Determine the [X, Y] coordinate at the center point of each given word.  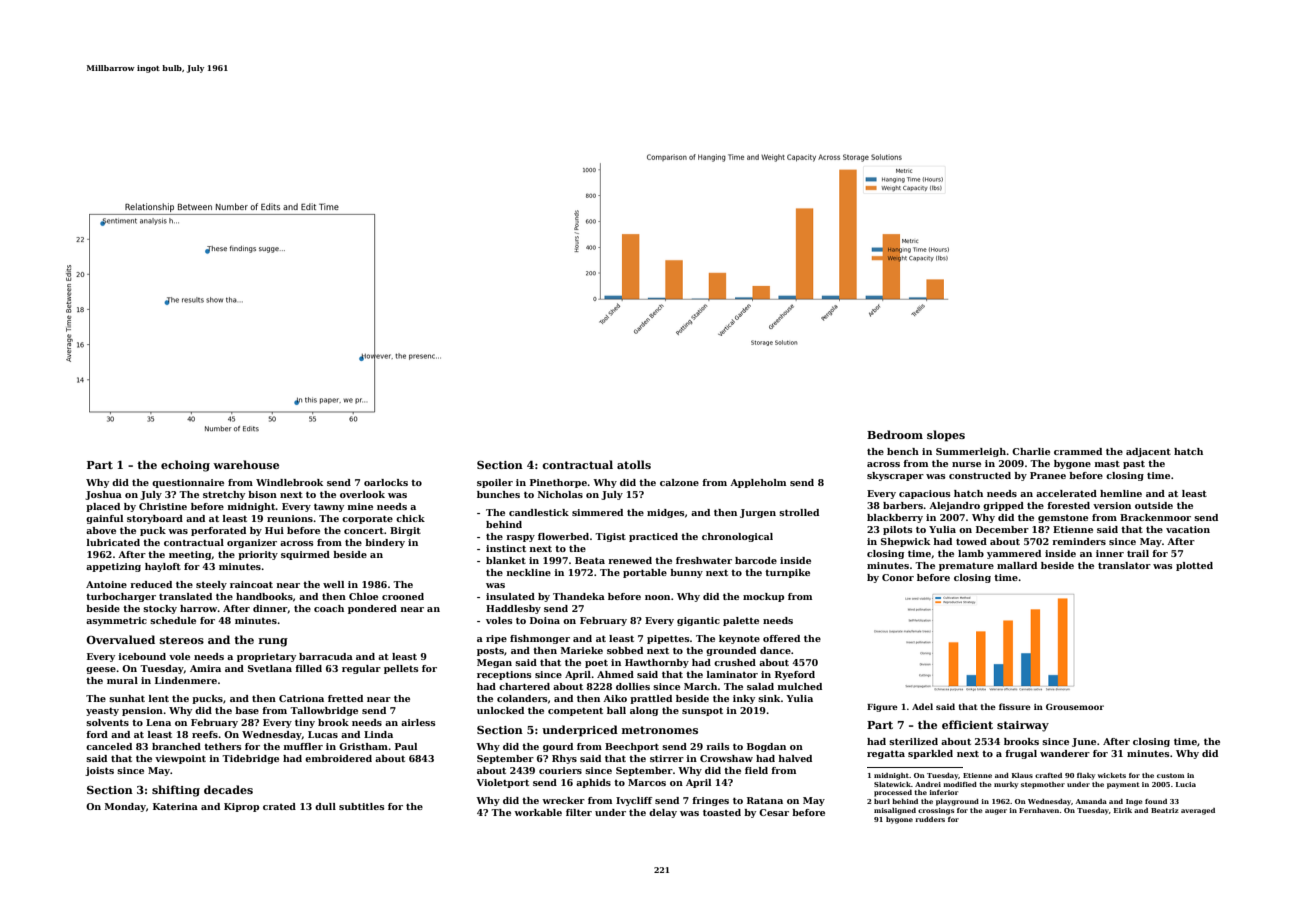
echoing [185, 466]
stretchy [224, 495]
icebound [142, 656]
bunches [498, 494]
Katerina [175, 806]
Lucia [1186, 784]
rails [718, 746]
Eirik [1123, 810]
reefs [205, 734]
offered [781, 638]
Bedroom [895, 434]
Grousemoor [1075, 706]
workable [538, 812]
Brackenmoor [1155, 517]
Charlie [1031, 451]
